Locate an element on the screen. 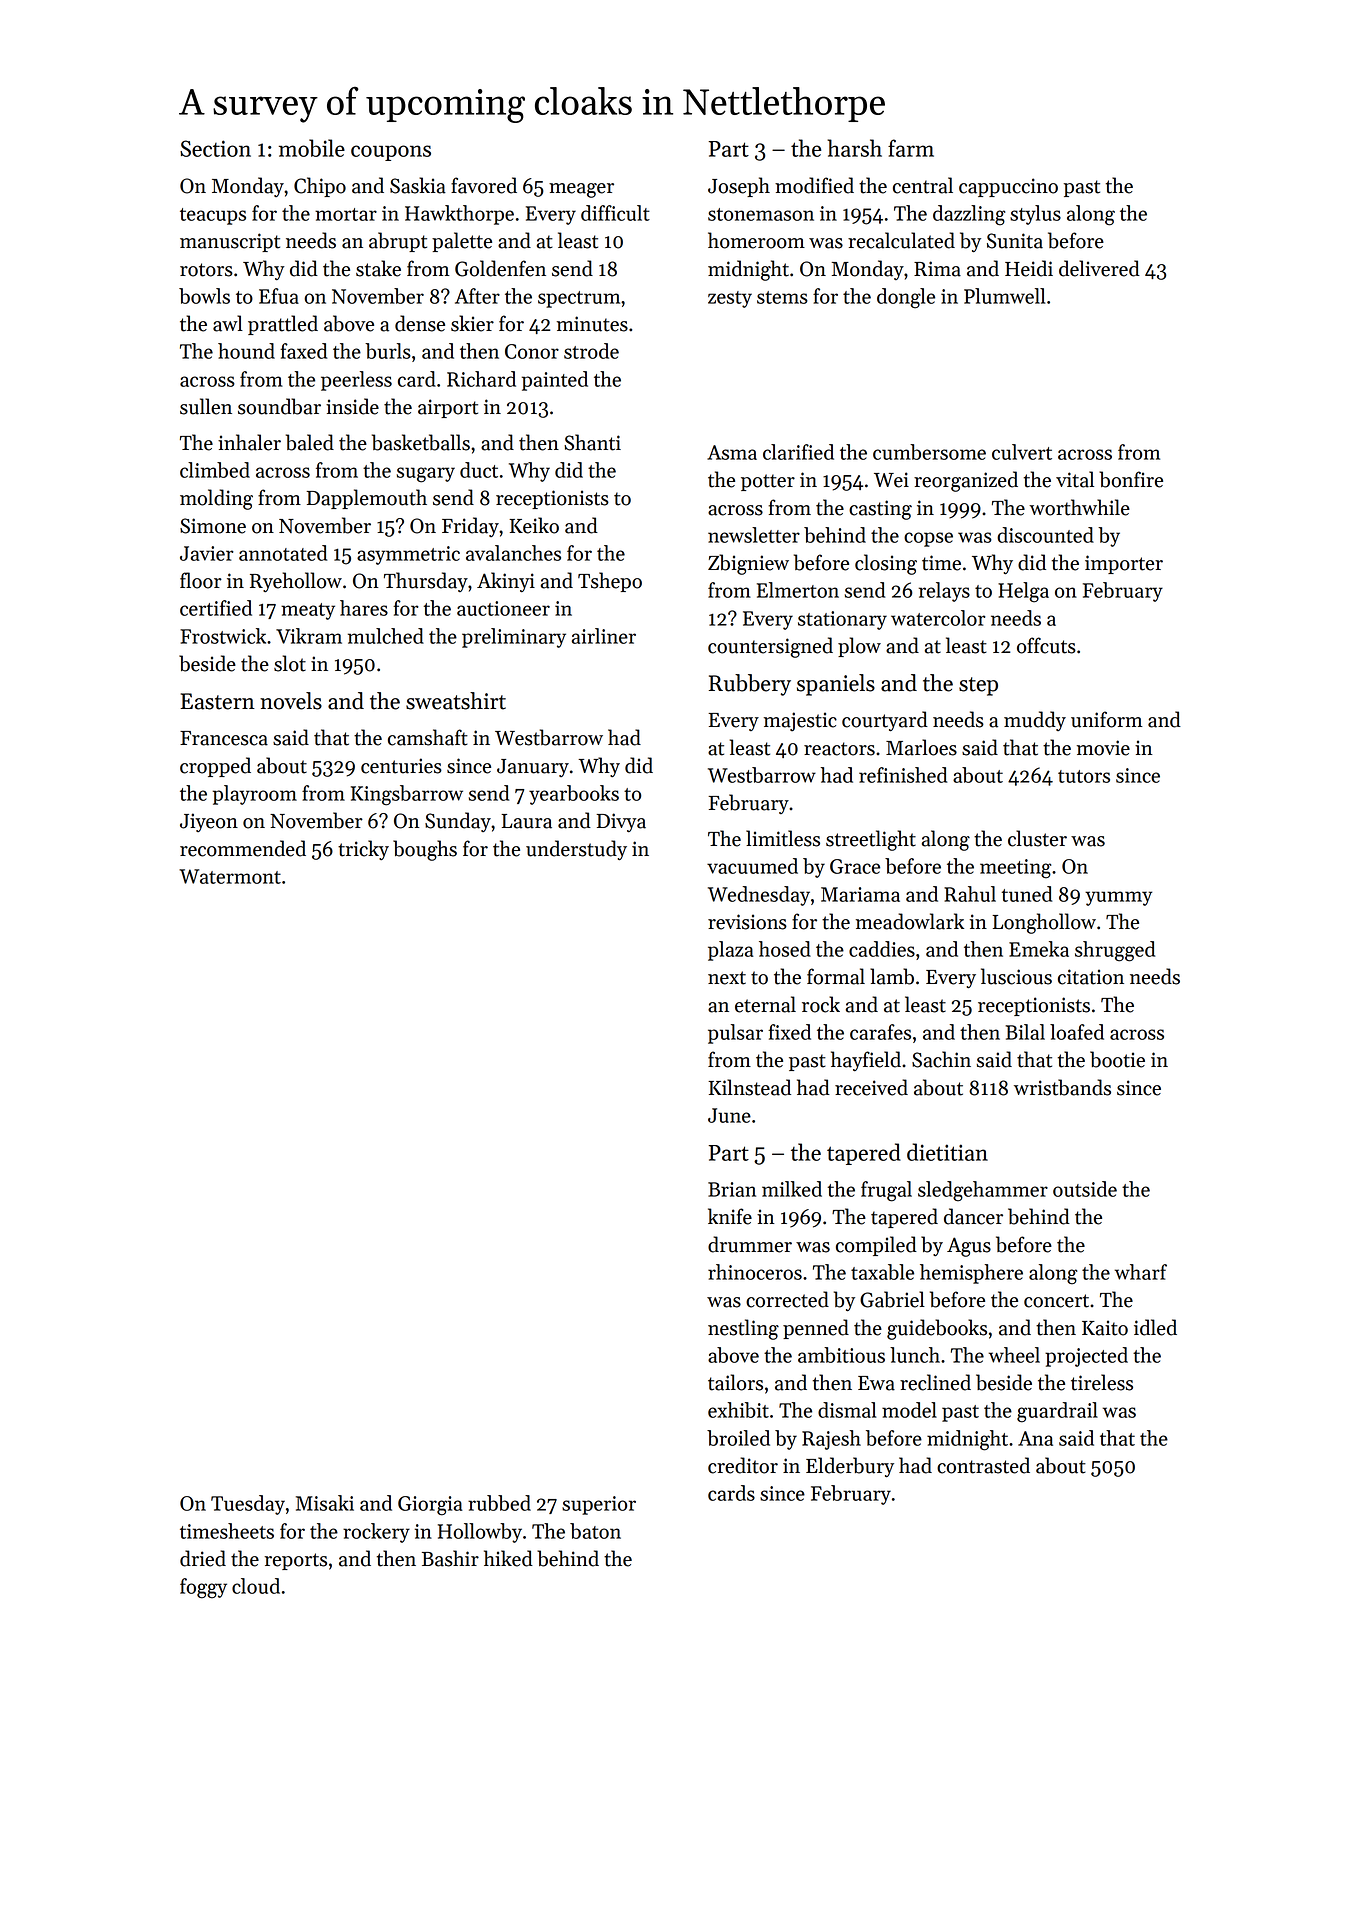 This screenshot has width=1362, height=1927. mobile is located at coordinates (312, 148).
